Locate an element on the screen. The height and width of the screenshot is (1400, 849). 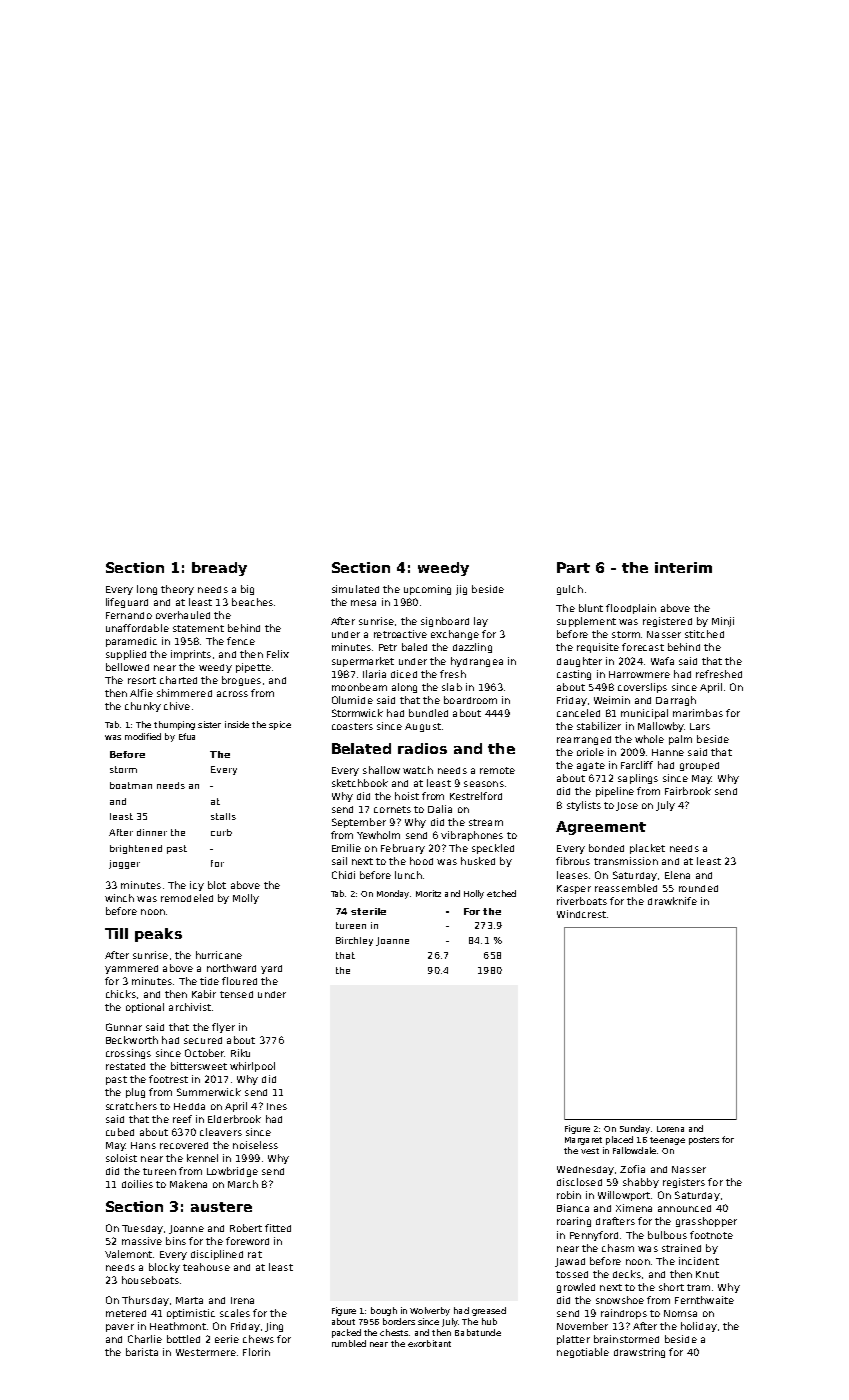
drawstring is located at coordinates (639, 1353).
